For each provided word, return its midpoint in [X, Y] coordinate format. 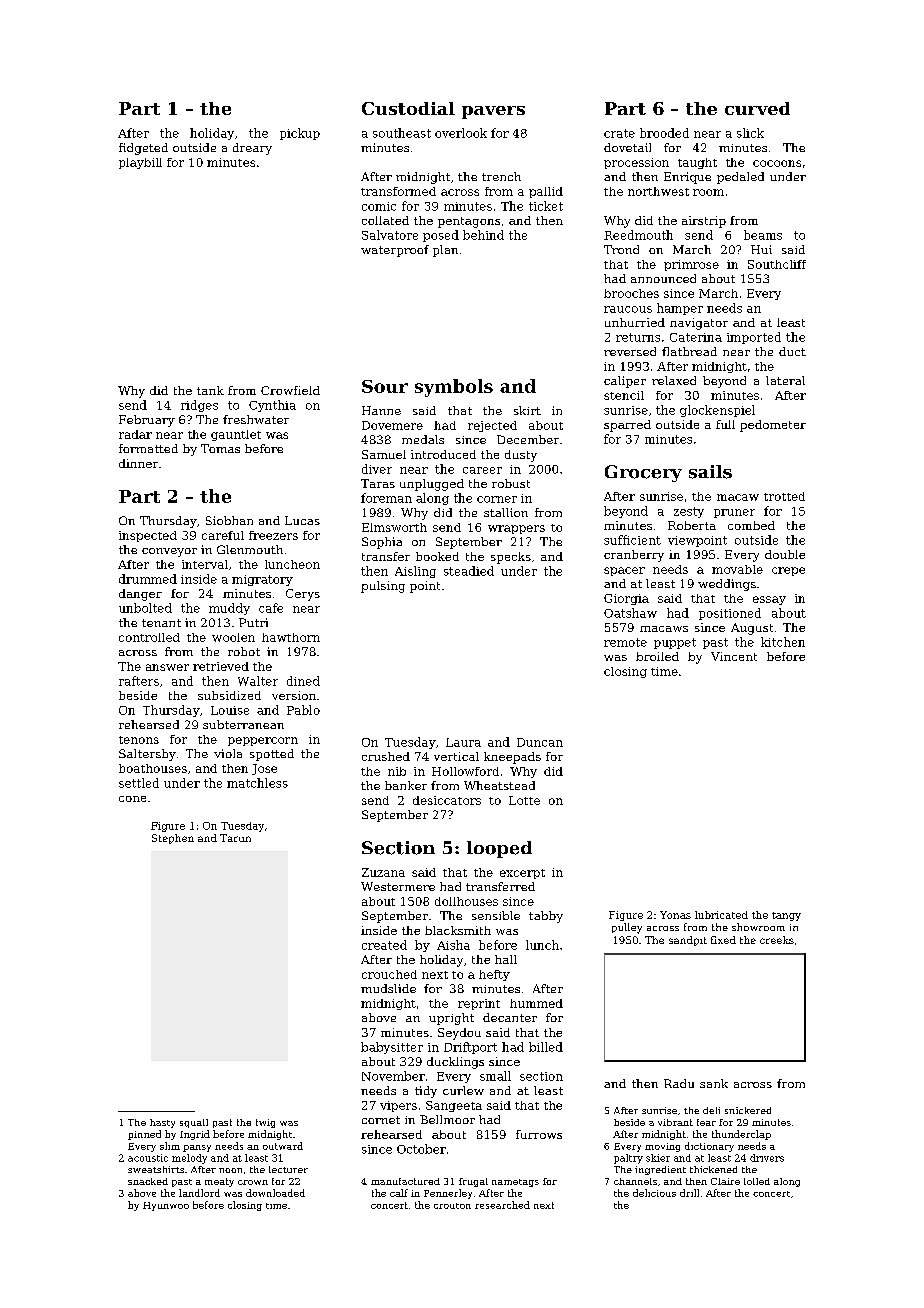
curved [757, 108]
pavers [493, 112]
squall [194, 1123]
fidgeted [143, 149]
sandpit [688, 941]
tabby [546, 917]
